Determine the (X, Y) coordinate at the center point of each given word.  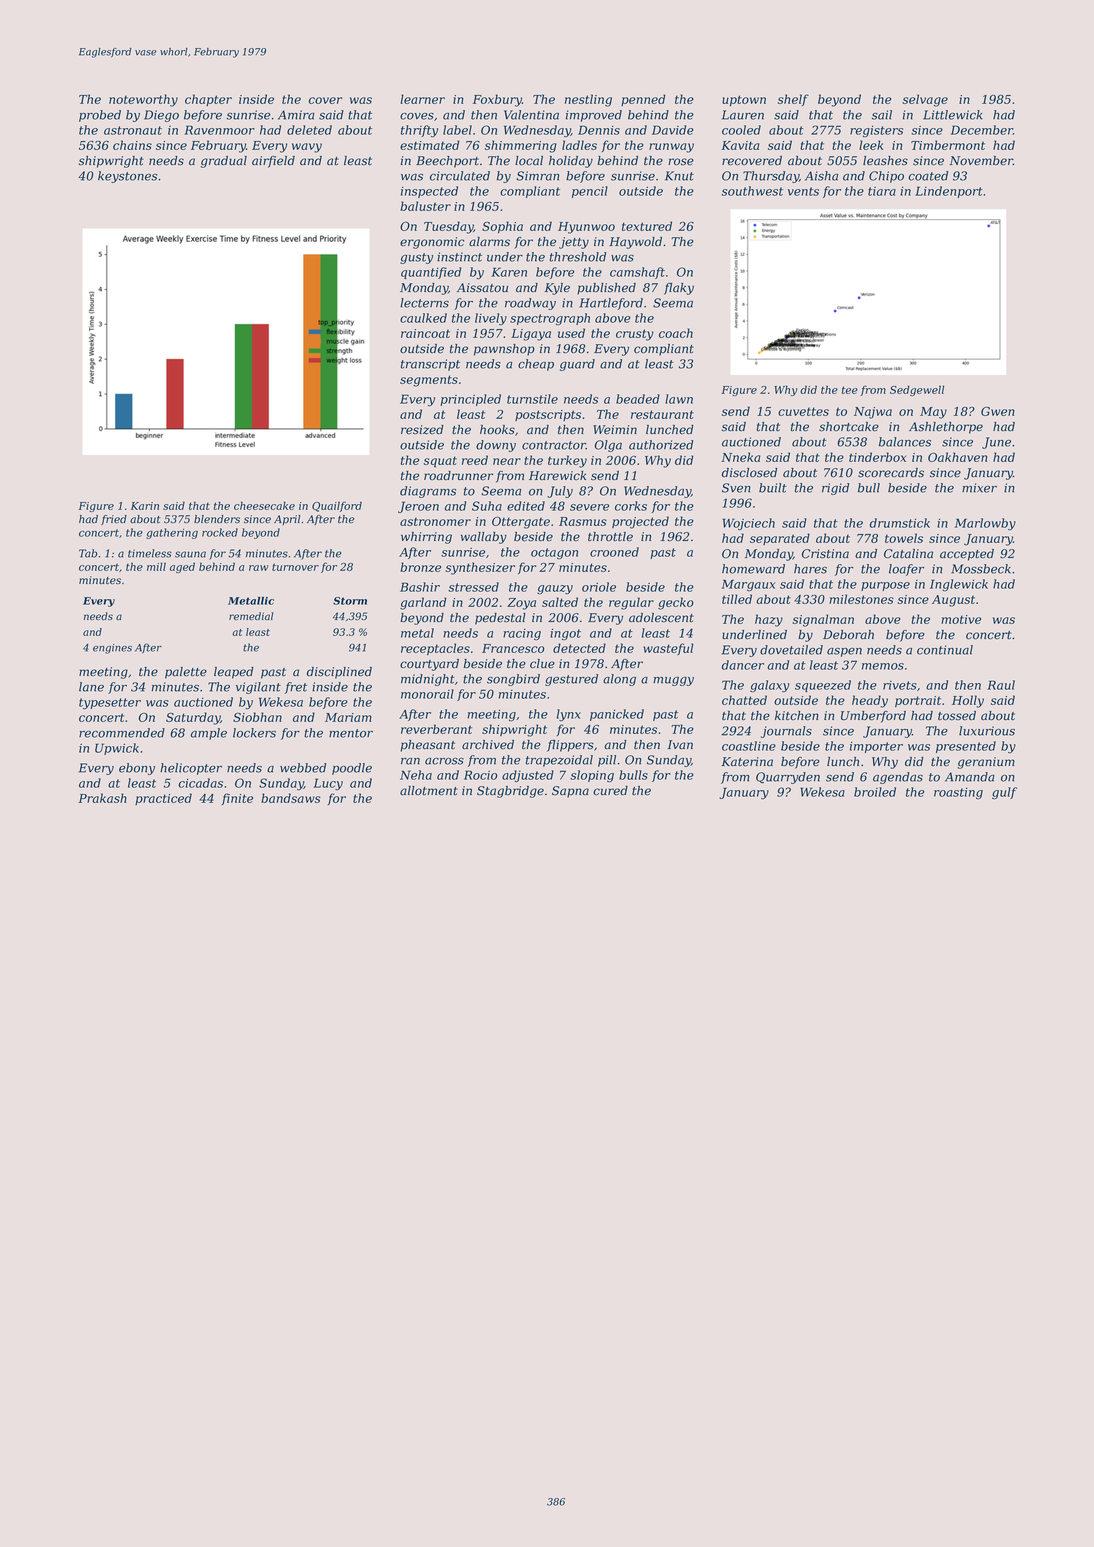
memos (883, 666)
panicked (617, 715)
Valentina (531, 115)
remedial (251, 616)
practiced (163, 799)
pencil (590, 192)
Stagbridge (510, 792)
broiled (875, 792)
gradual (224, 162)
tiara (882, 191)
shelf (793, 100)
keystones (127, 177)
